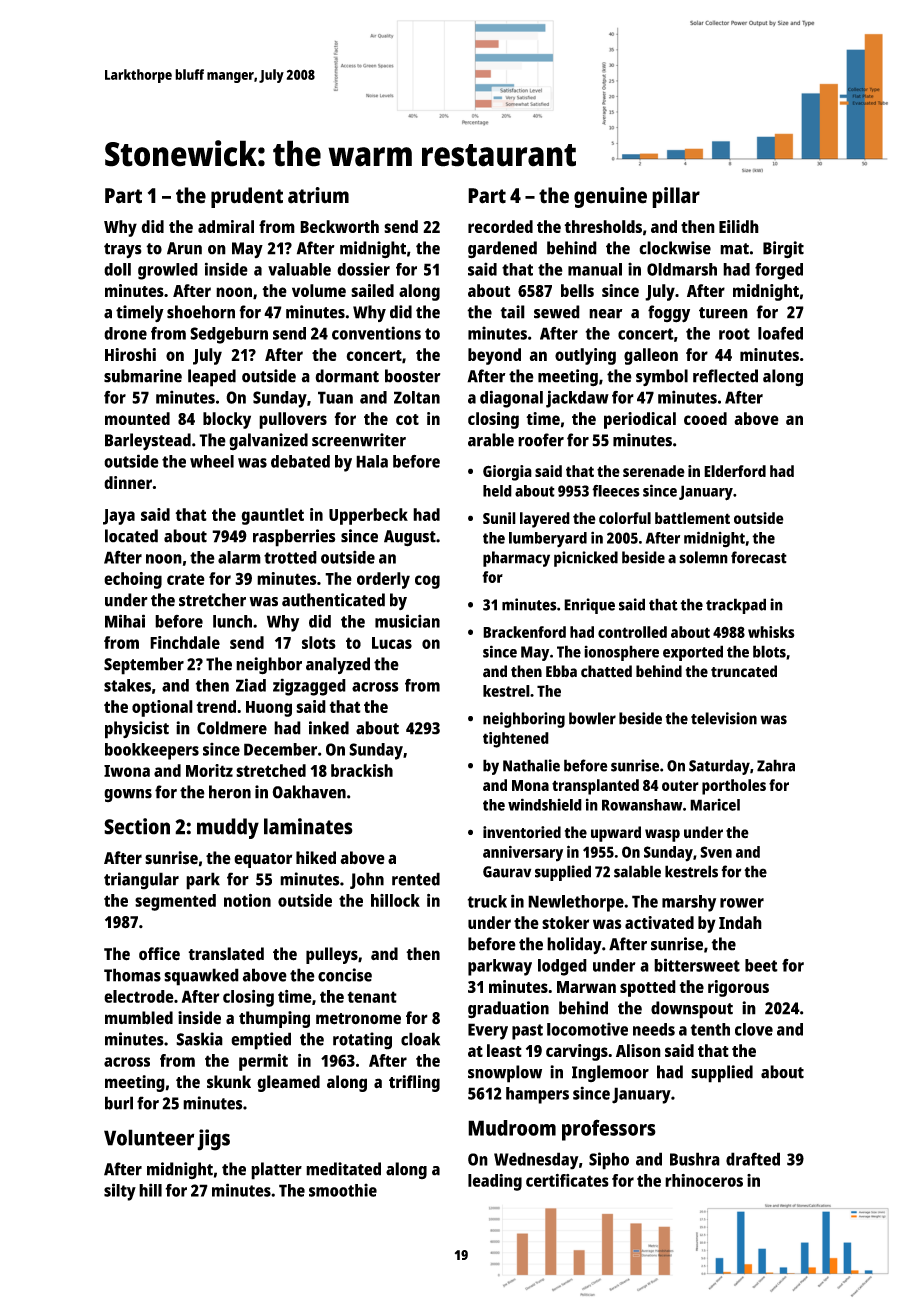  I want to click on thresholds, so click(603, 226).
